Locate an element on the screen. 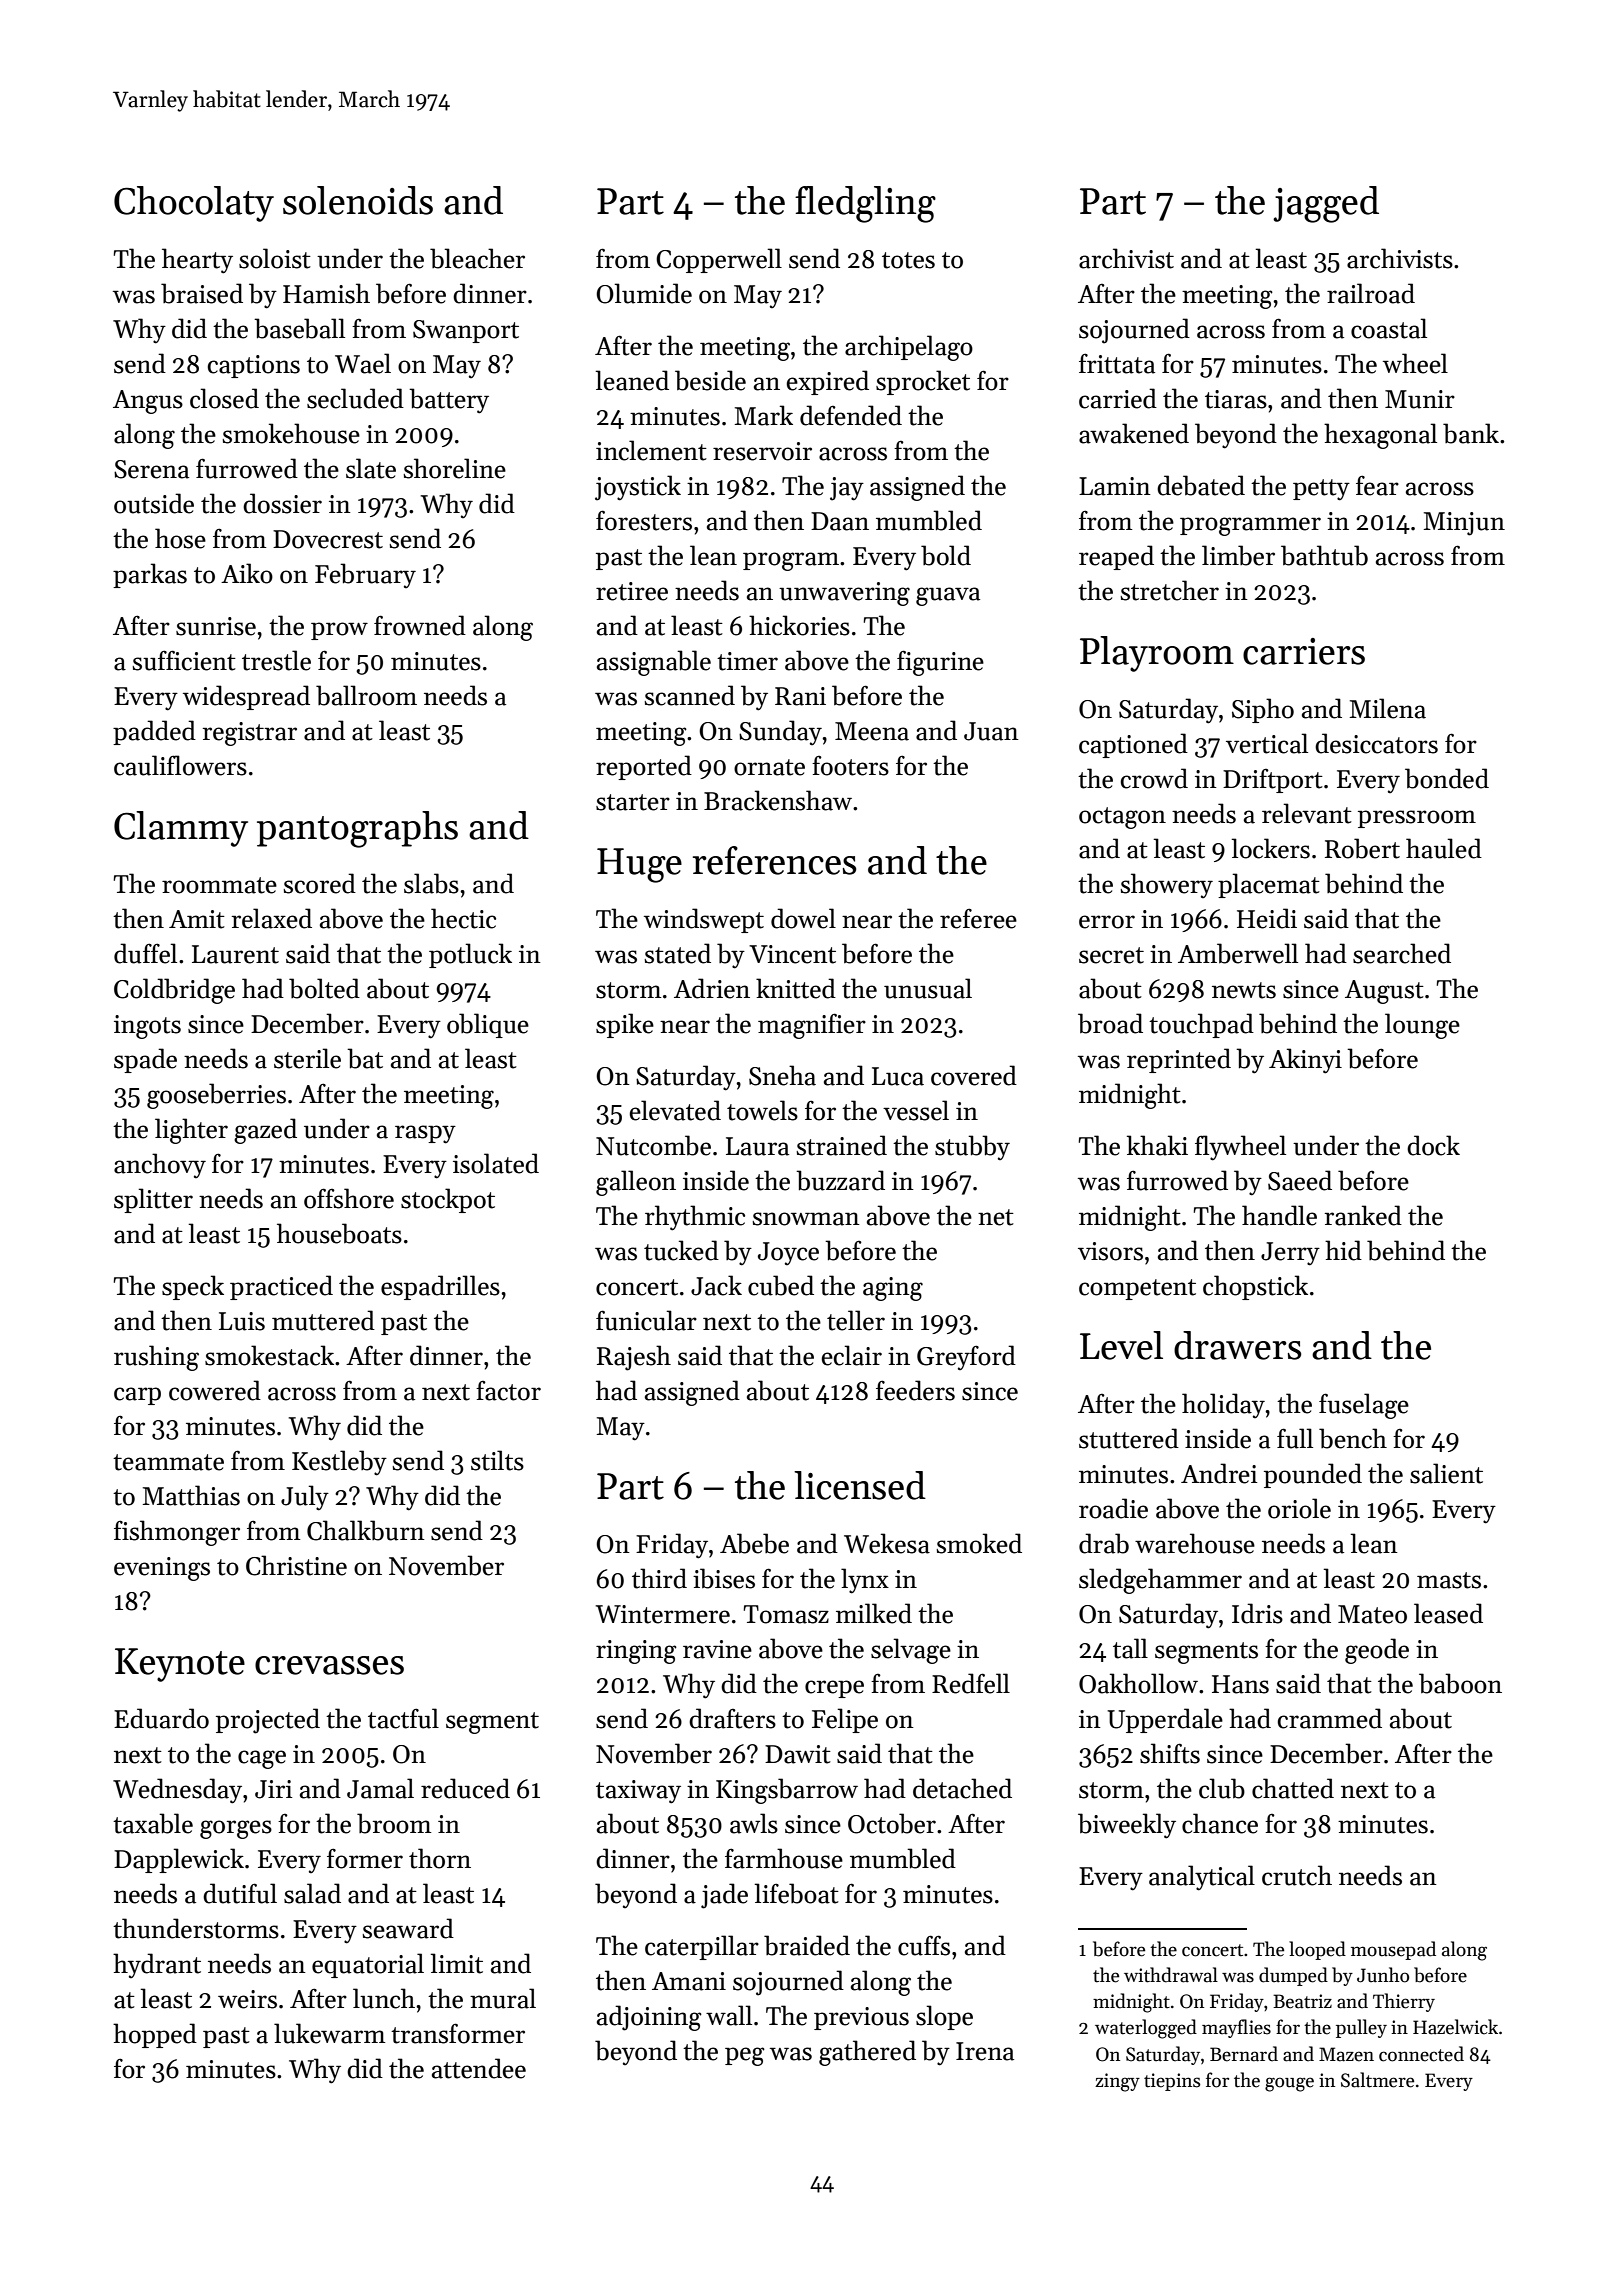 The image size is (1620, 2292). Playroom is located at coordinates (1157, 654).
